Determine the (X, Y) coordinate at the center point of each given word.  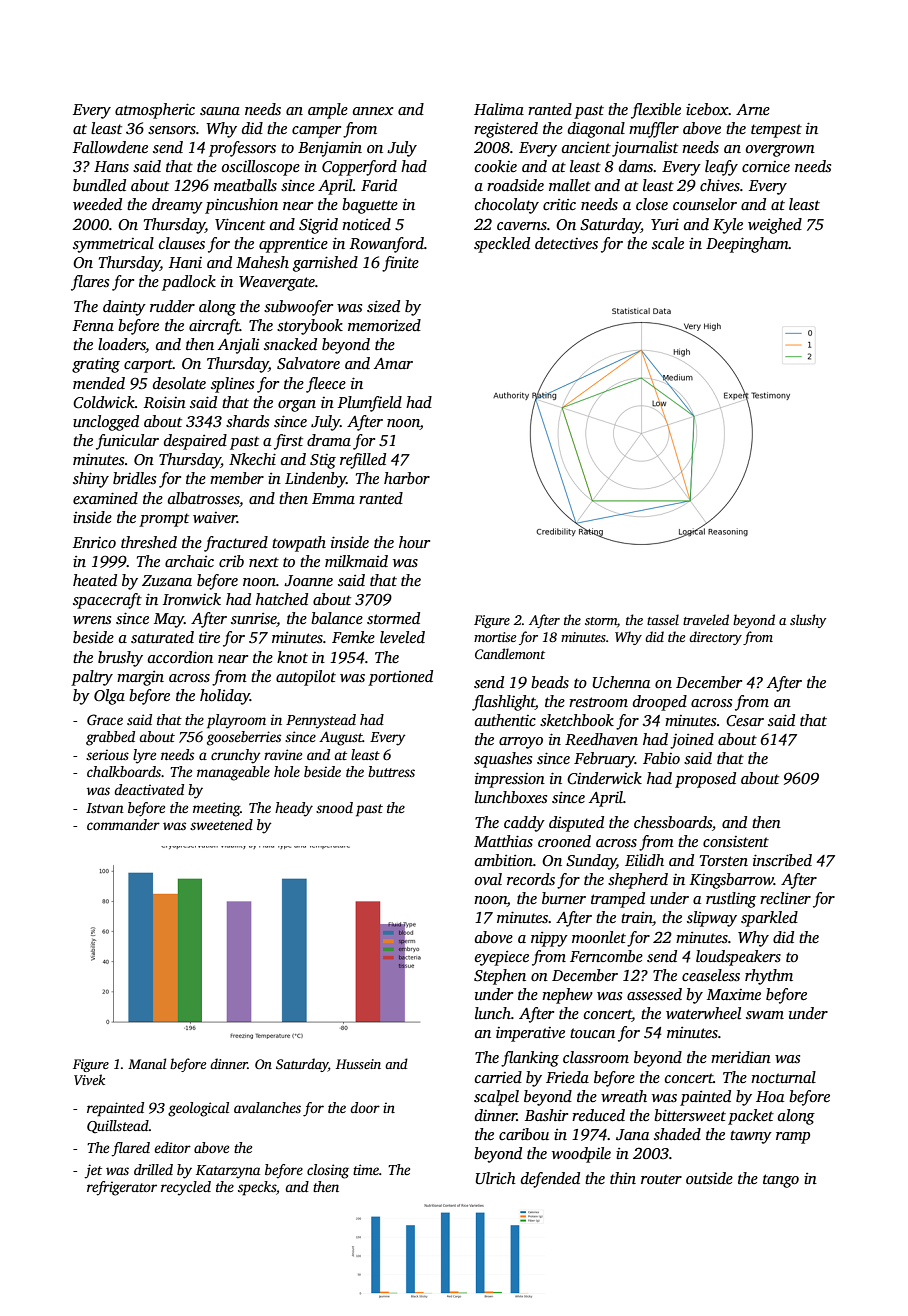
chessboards (673, 822)
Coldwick (104, 402)
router (661, 1179)
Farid (379, 185)
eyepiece (502, 958)
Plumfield (370, 404)
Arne (753, 109)
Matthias (503, 841)
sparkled (769, 919)
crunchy (236, 756)
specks (257, 1188)
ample (328, 111)
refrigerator (122, 1188)
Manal (147, 1063)
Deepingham (747, 245)
